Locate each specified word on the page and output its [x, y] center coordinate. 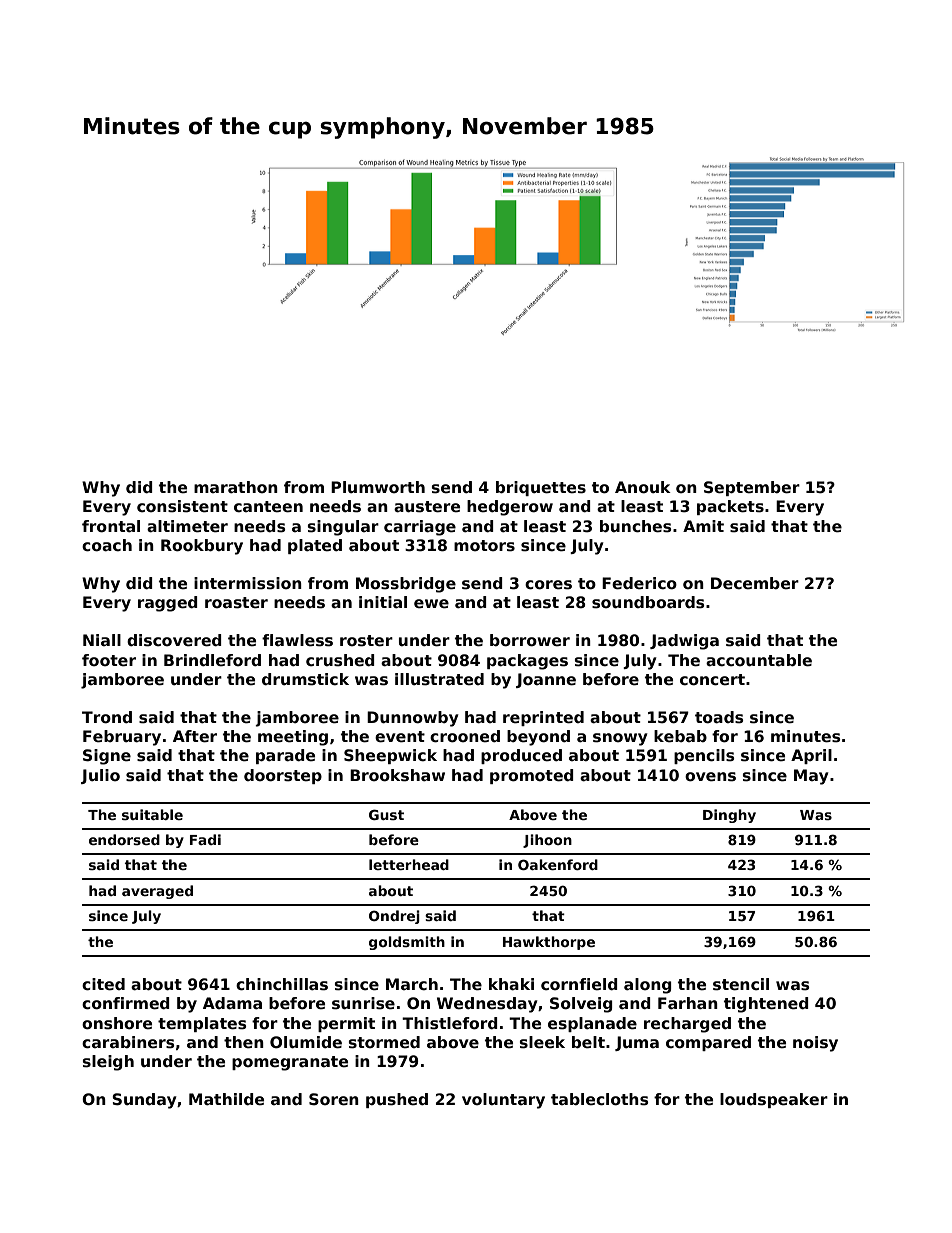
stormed [384, 1042]
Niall [102, 640]
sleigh [108, 1063]
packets [730, 507]
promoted [532, 776]
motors [484, 546]
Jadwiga [684, 642]
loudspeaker [774, 1100]
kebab [680, 736]
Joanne [546, 680]
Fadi [205, 839]
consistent [182, 506]
